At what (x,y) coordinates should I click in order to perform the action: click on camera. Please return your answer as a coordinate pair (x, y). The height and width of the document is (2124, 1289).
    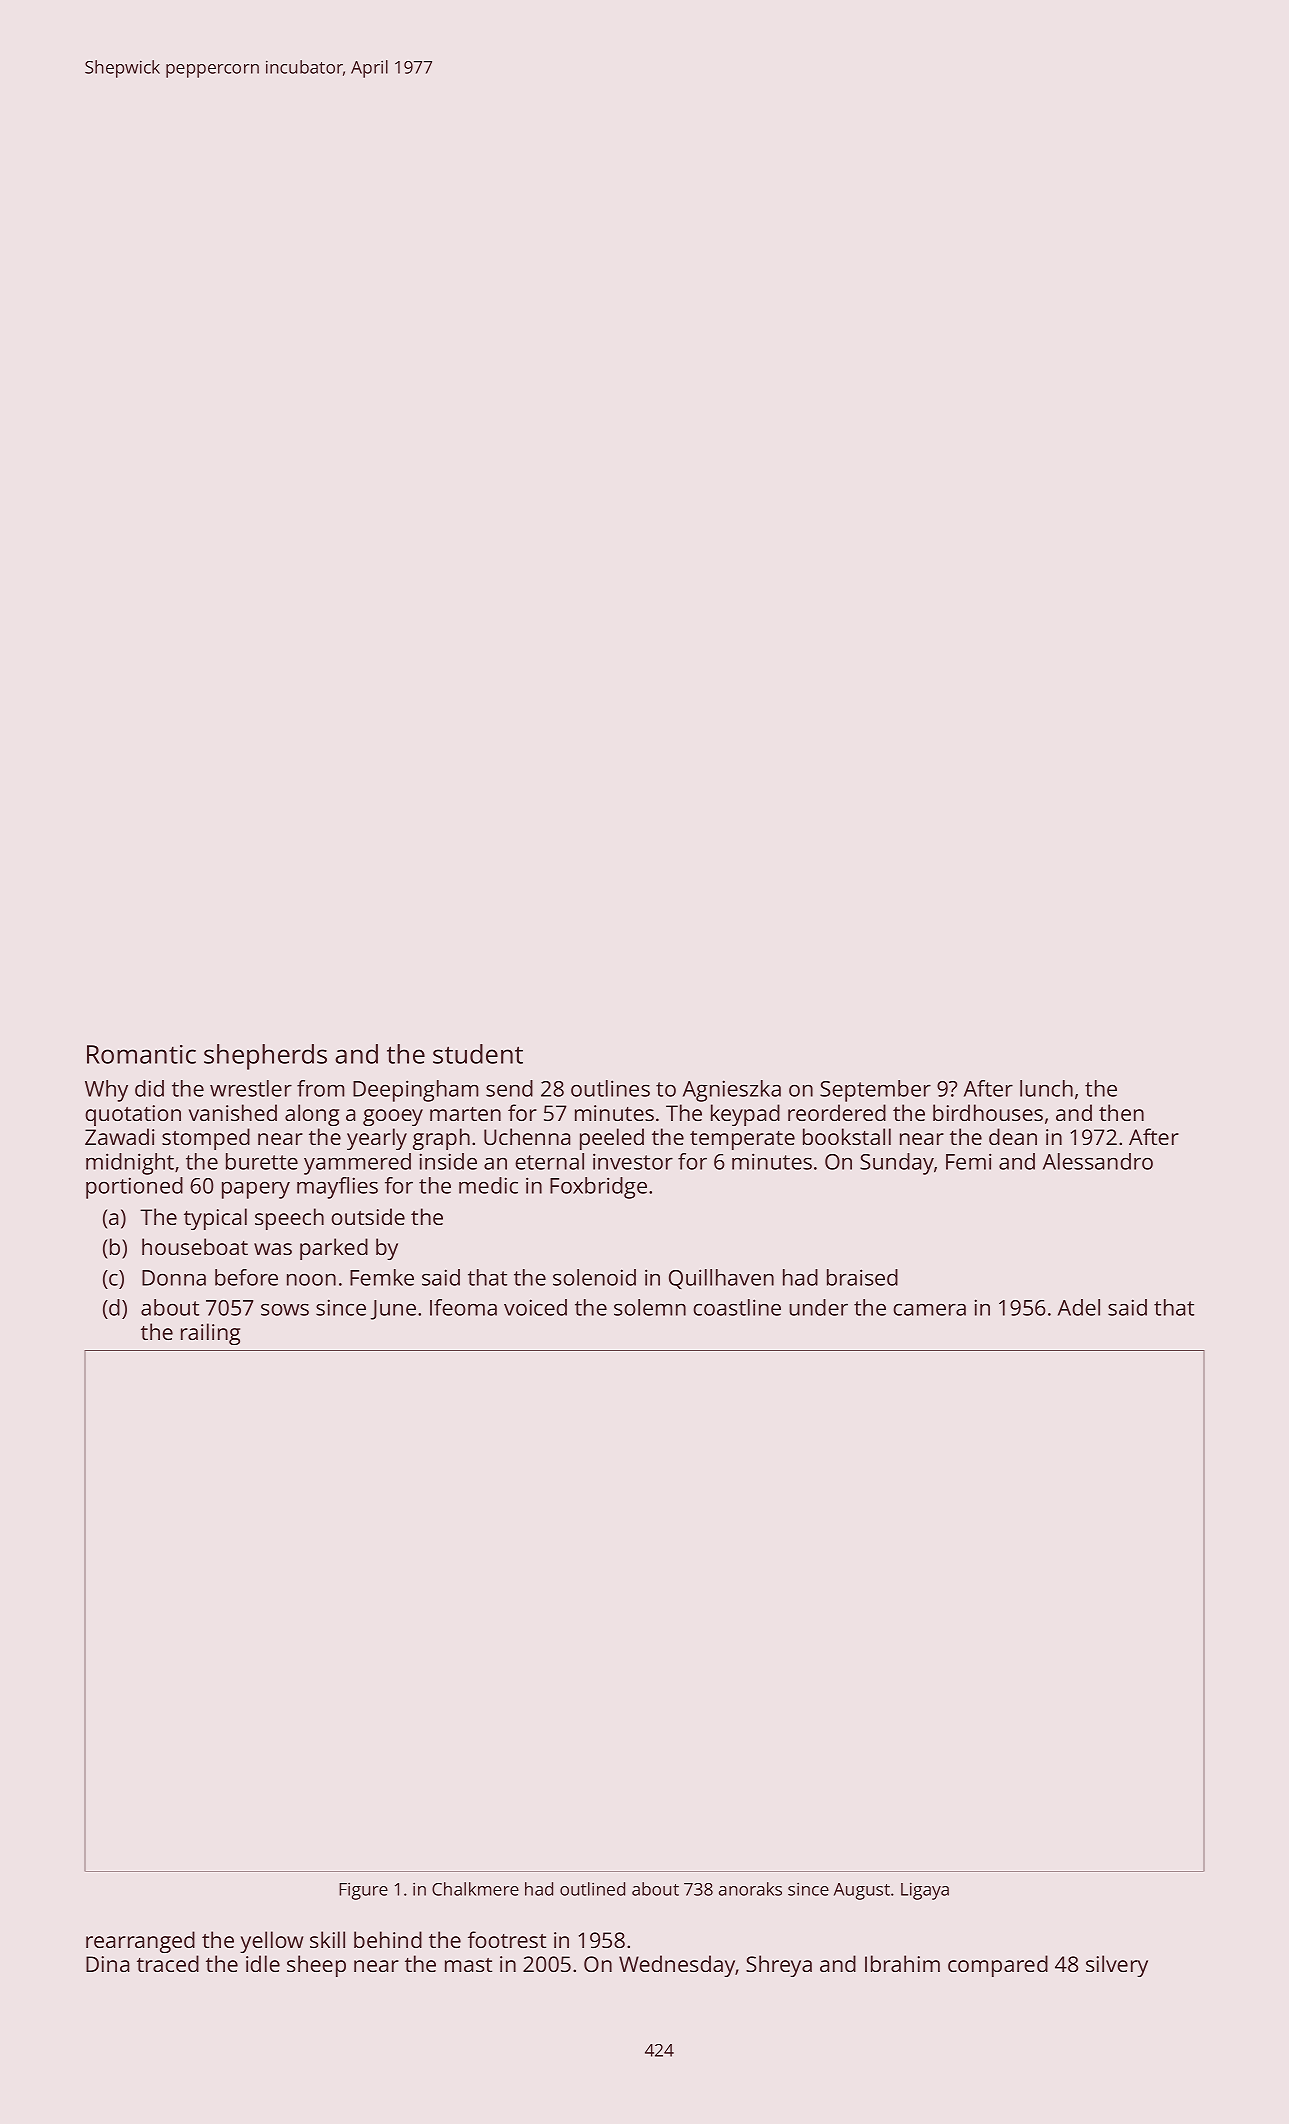
    Looking at the image, I should click on (929, 1309).
